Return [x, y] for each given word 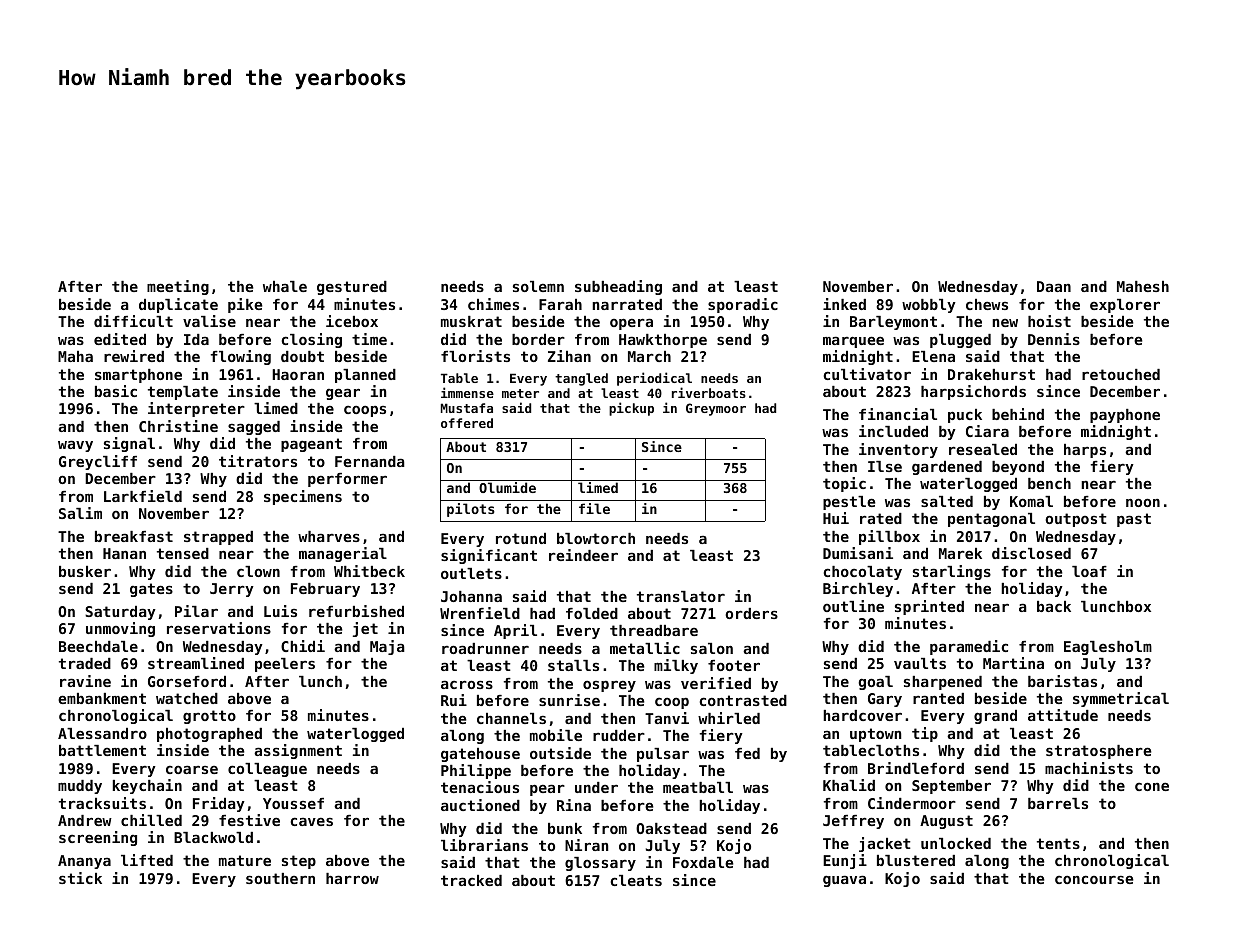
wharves [329, 536]
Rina [574, 805]
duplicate [178, 305]
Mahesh [1143, 286]
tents [1058, 843]
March [649, 356]
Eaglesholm [1108, 648]
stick [80, 878]
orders [751, 613]
